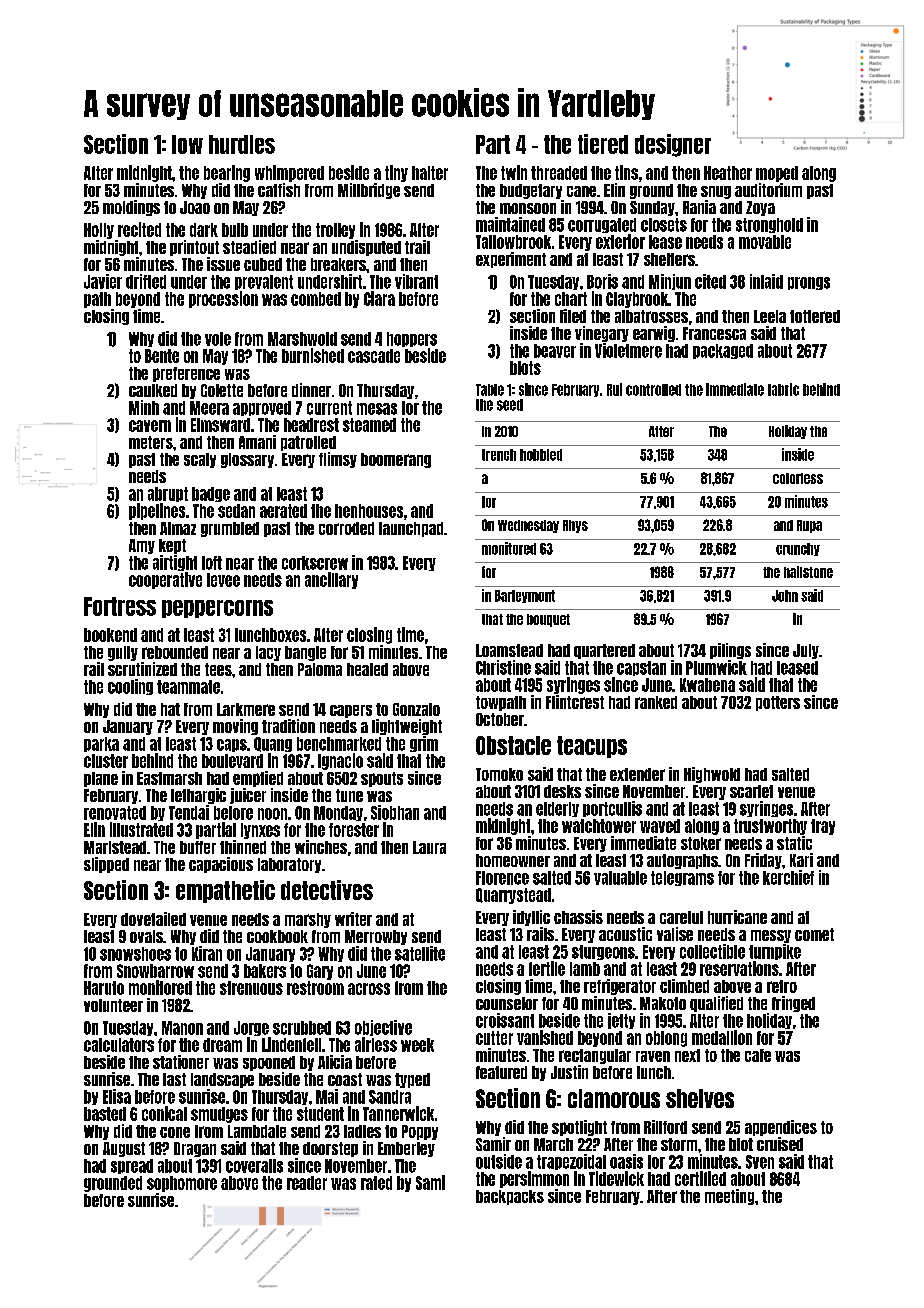 The height and width of the screenshot is (1308, 924). What do you see at coordinates (798, 478) in the screenshot?
I see `colorless` at bounding box center [798, 478].
